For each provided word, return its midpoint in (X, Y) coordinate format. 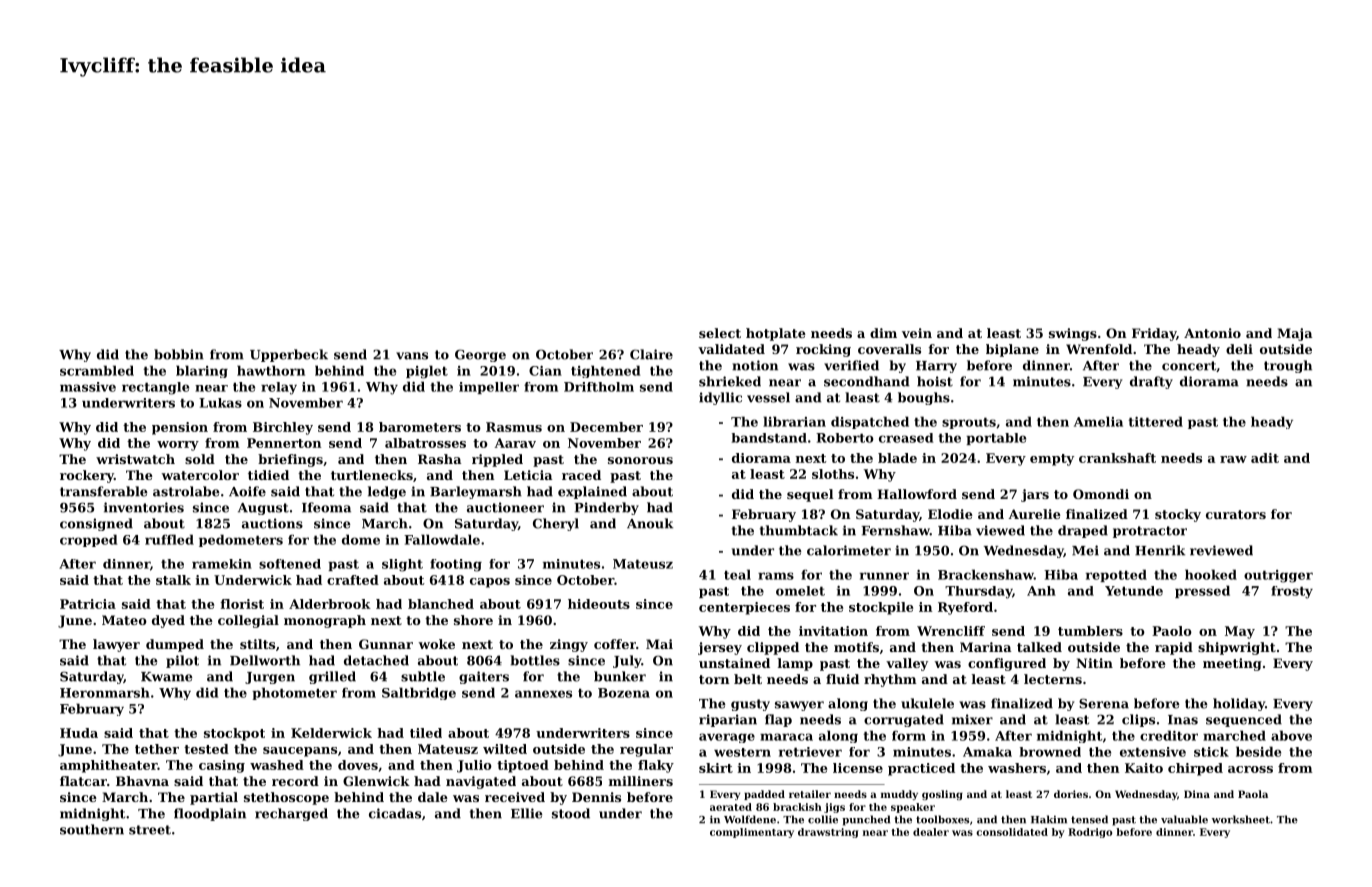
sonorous (640, 460)
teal (737, 574)
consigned (96, 524)
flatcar (83, 781)
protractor (1150, 532)
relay (279, 388)
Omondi (1101, 494)
